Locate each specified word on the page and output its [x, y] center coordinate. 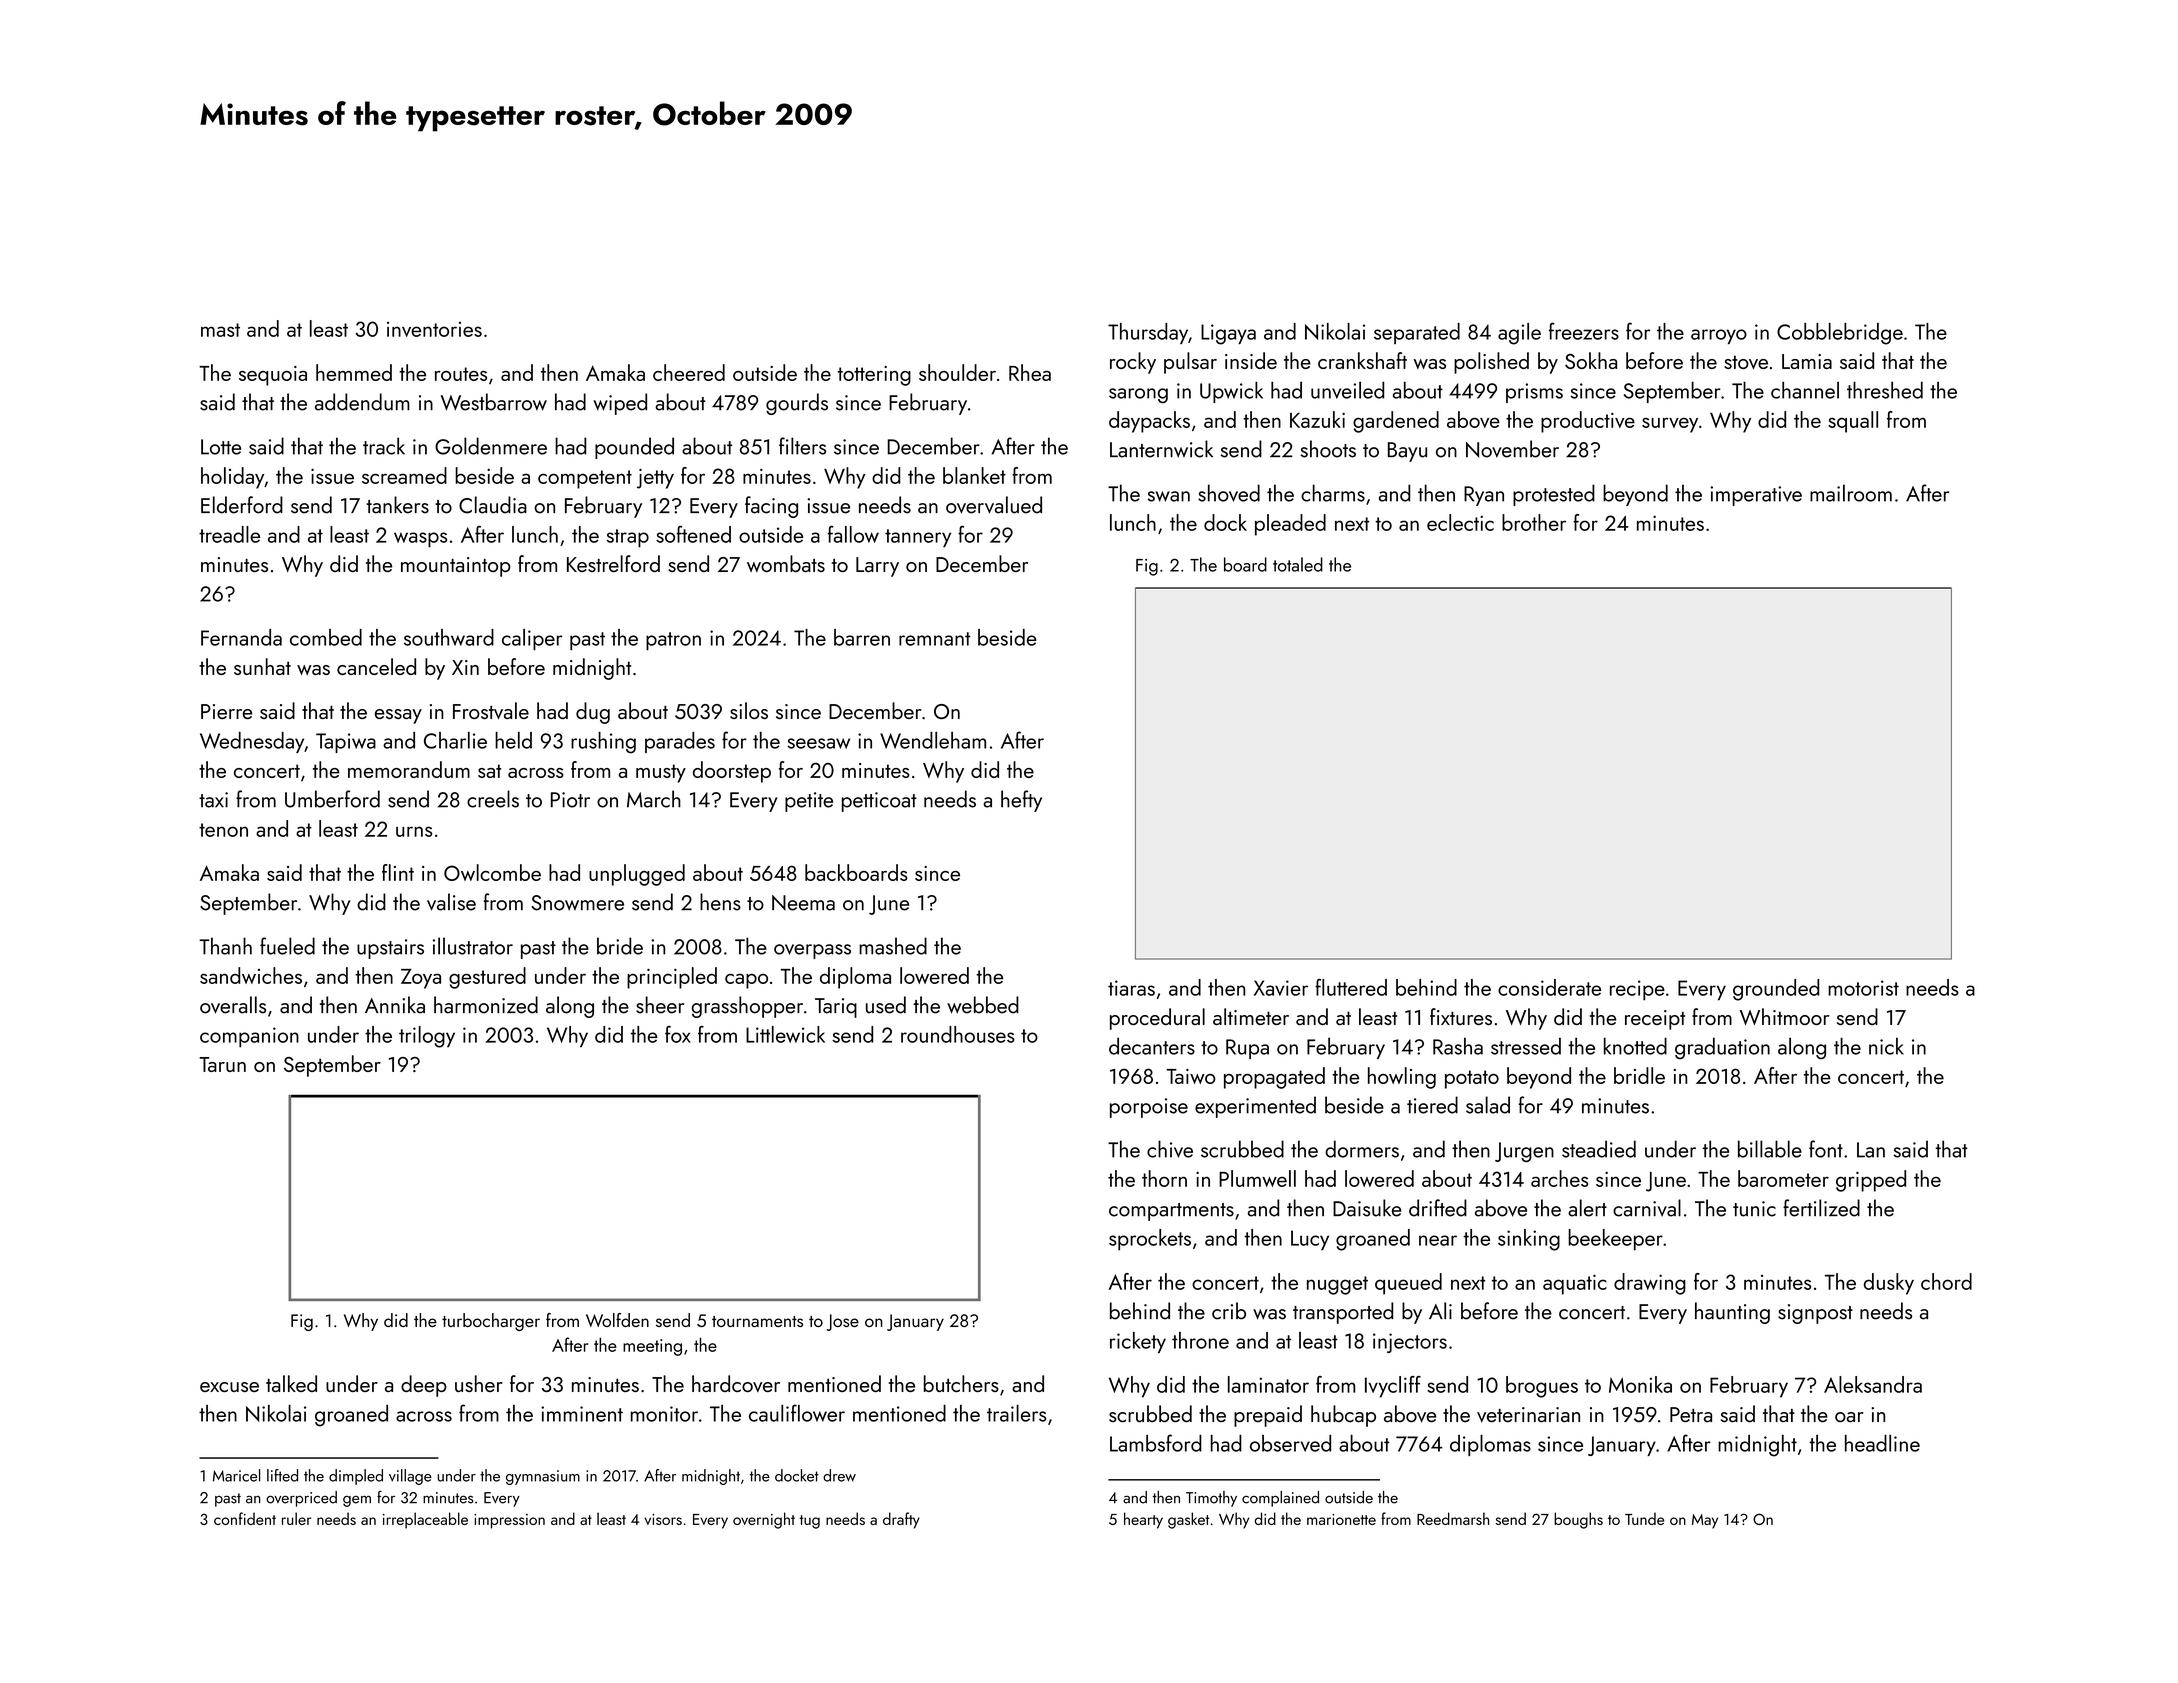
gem [357, 1501]
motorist [1863, 988]
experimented [1255, 1107]
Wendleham [933, 740]
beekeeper [1615, 1240]
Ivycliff [1393, 1387]
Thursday [1148, 333]
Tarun [222, 1064]
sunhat [262, 666]
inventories [434, 329]
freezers [1584, 331]
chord [1946, 1281]
